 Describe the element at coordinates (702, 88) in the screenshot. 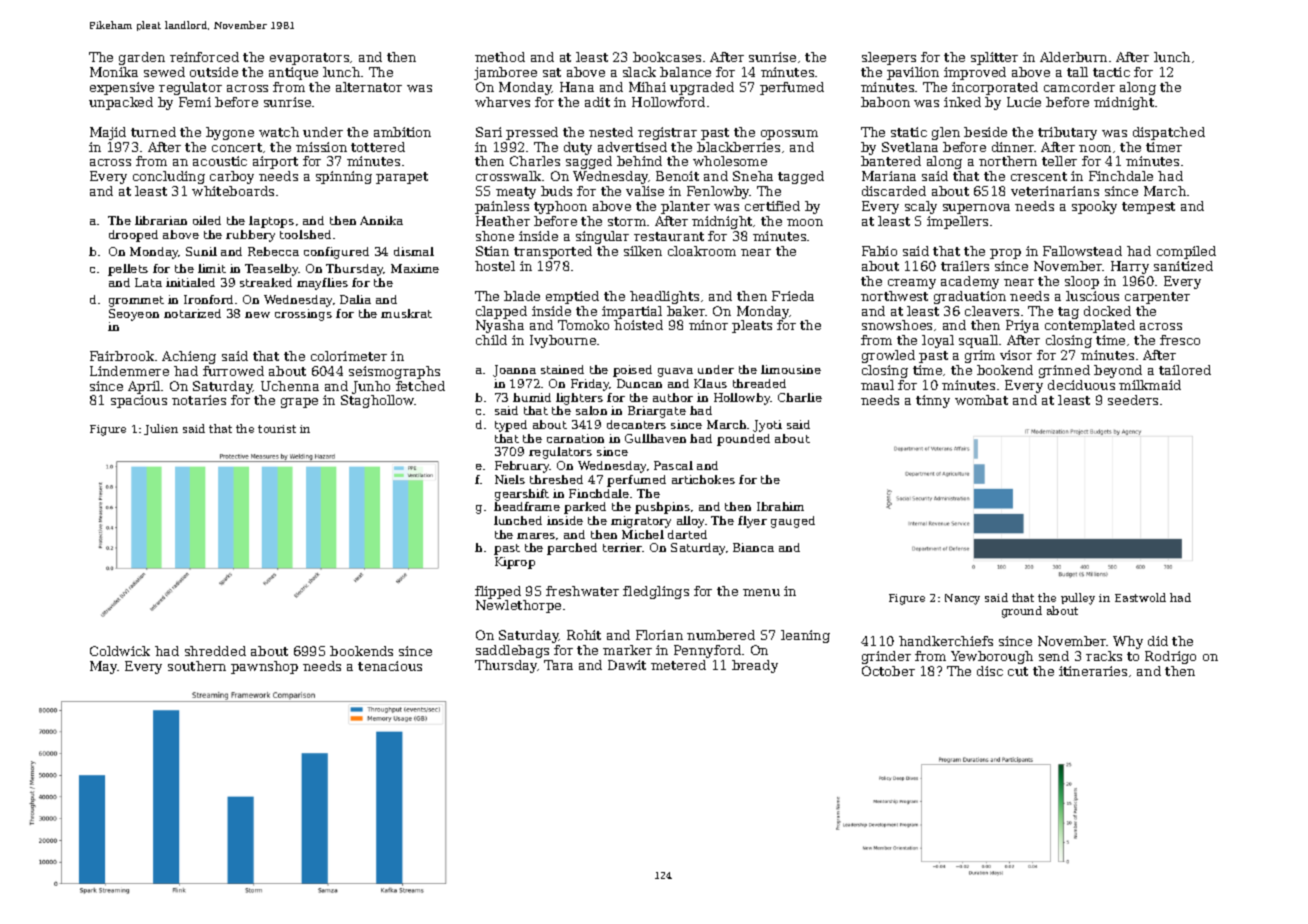

I see `upgraded` at that location.
